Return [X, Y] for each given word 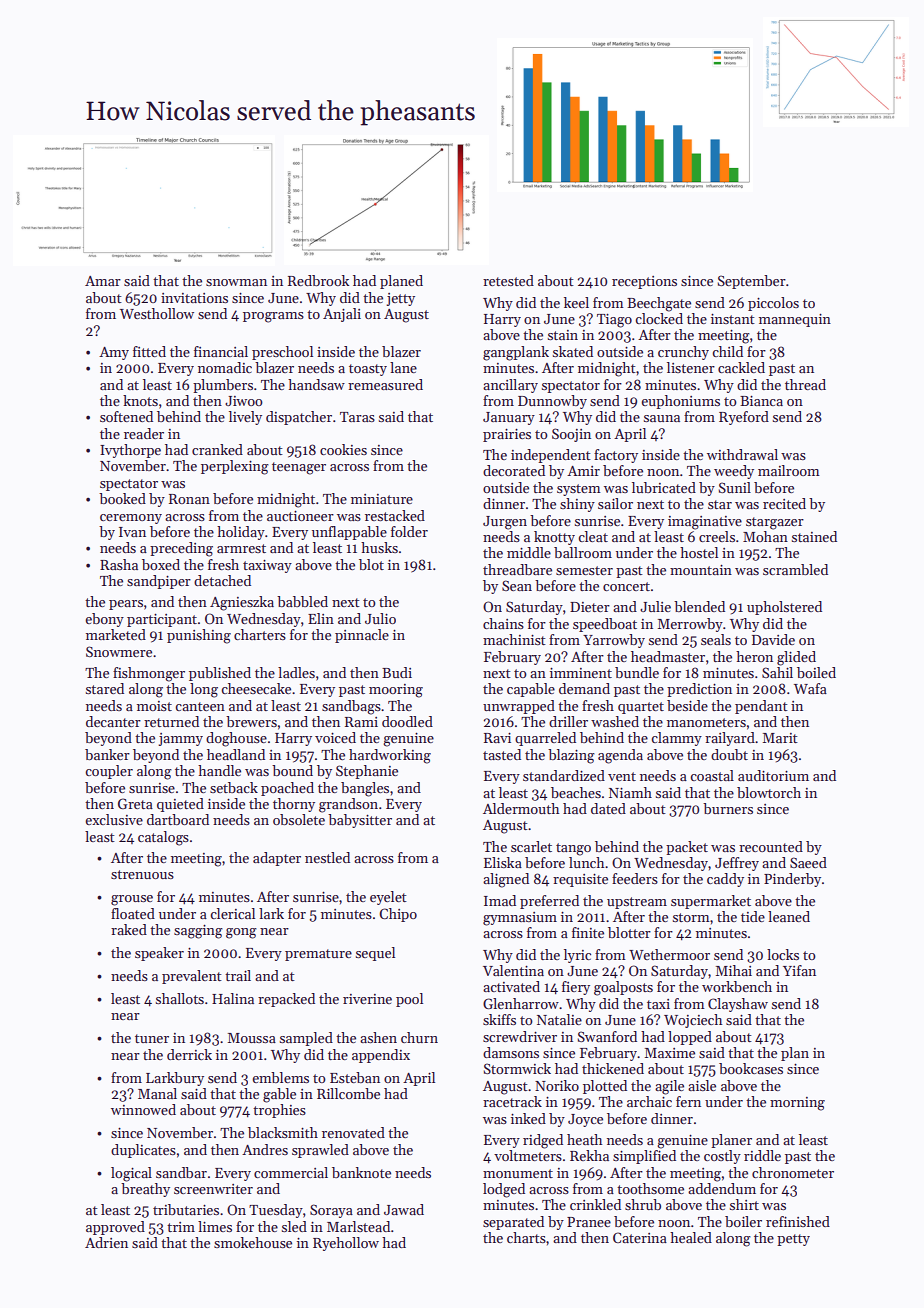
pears [126, 605]
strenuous [142, 874]
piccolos [773, 304]
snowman [236, 282]
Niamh [630, 792]
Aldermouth [521, 808]
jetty [400, 299]
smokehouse [253, 1242]
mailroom [789, 470]
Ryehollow [346, 1244]
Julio [380, 618]
